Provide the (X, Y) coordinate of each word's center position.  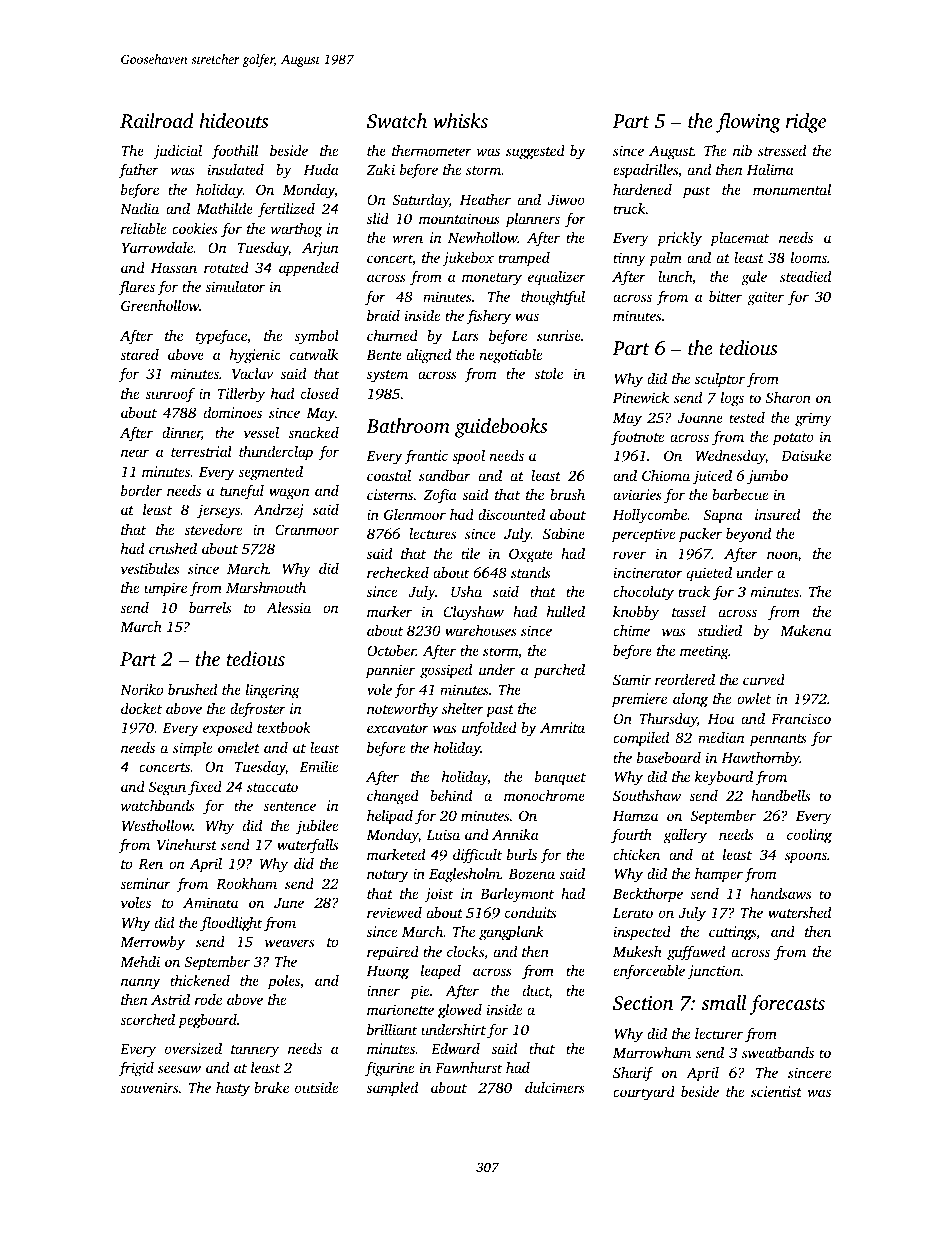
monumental (792, 189)
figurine (389, 1069)
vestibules (150, 568)
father (138, 171)
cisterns (390, 494)
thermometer (432, 150)
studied (719, 630)
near (135, 453)
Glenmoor (415, 514)
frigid (136, 1069)
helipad (390, 817)
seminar (145, 883)
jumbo (767, 477)
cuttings (732, 933)
